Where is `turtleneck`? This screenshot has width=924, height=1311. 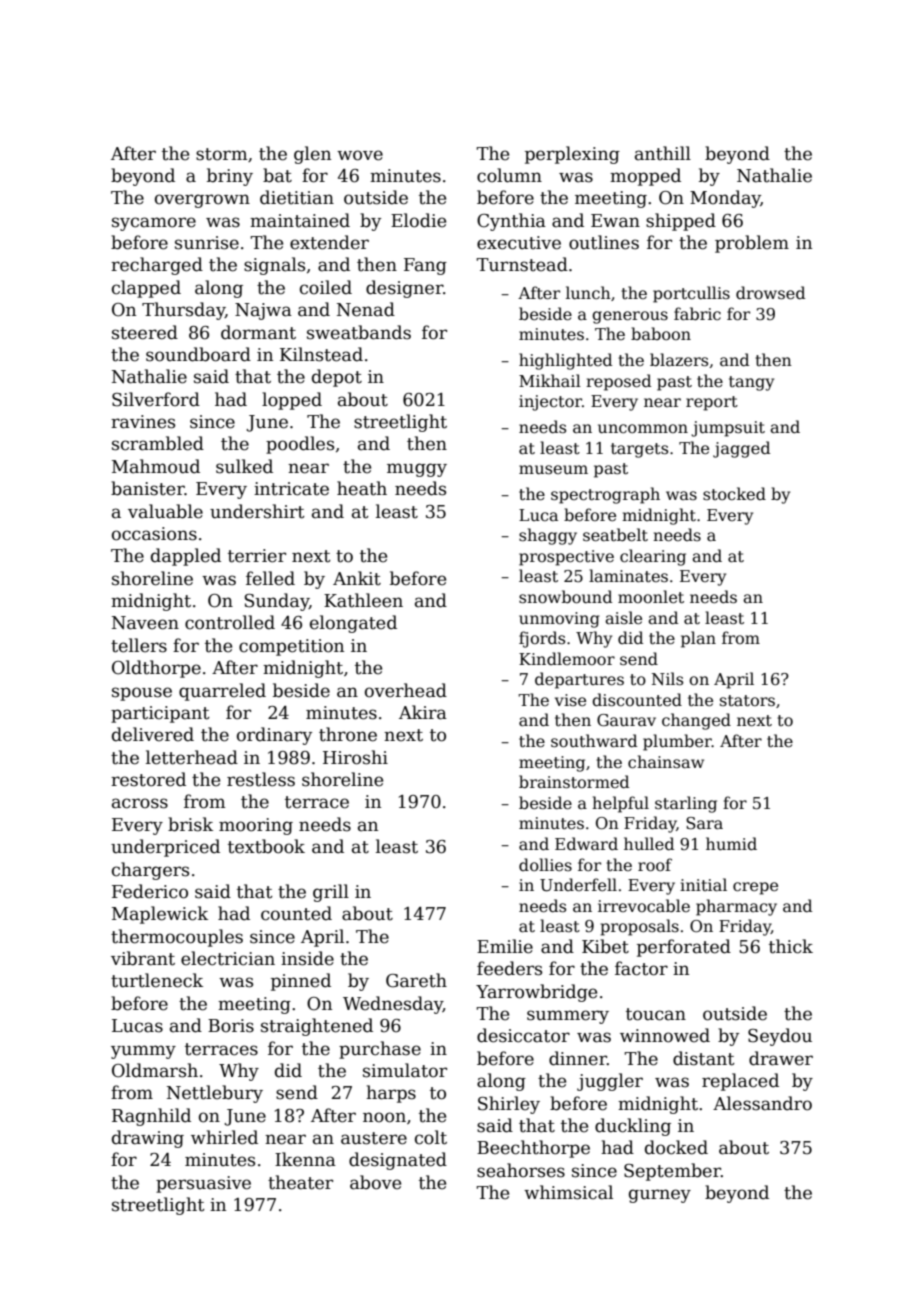 turtleneck is located at coordinates (157, 980).
